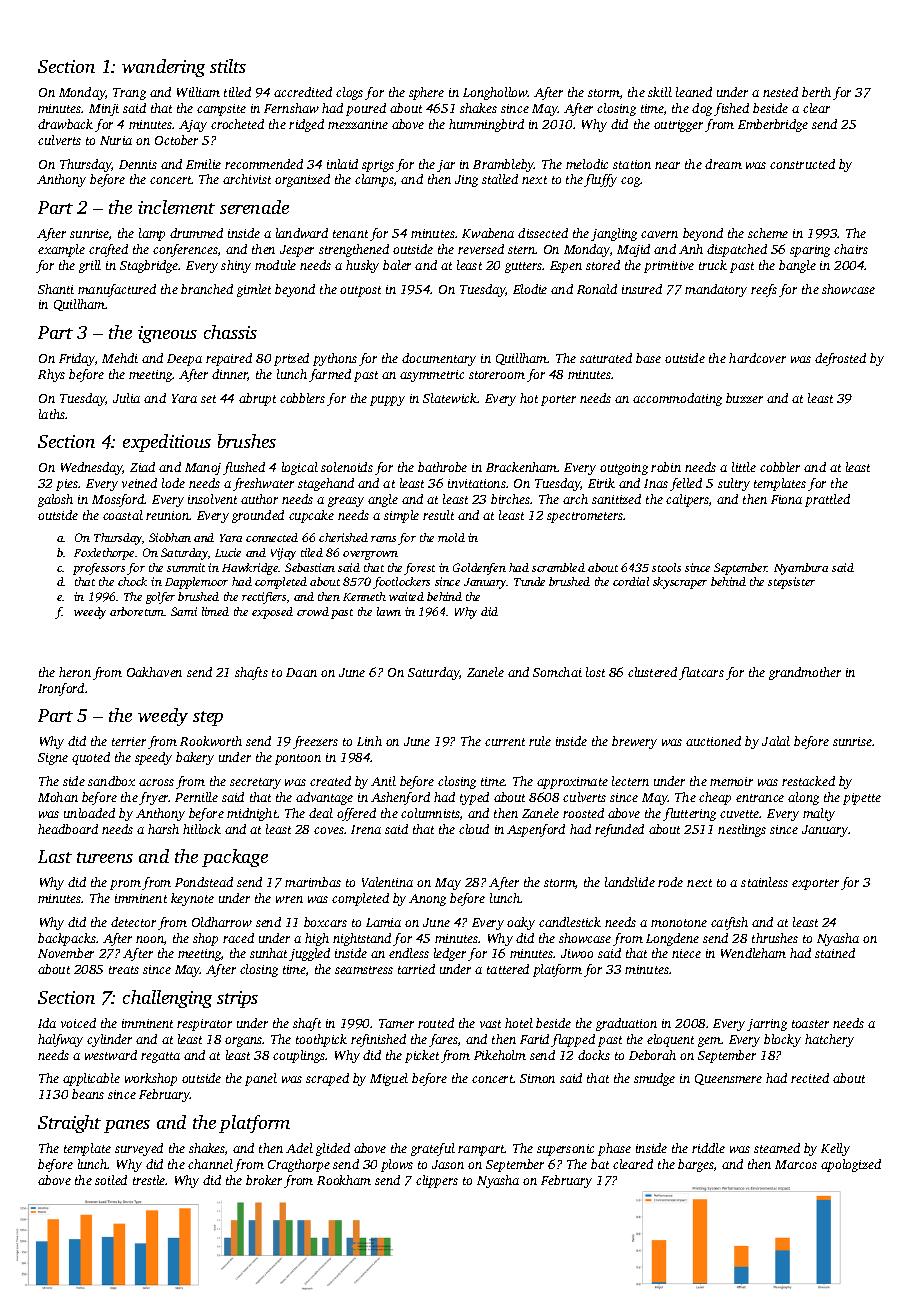 This document has height=1308, width=924. Describe the element at coordinates (406, 596) in the document. I see `waited` at that location.
